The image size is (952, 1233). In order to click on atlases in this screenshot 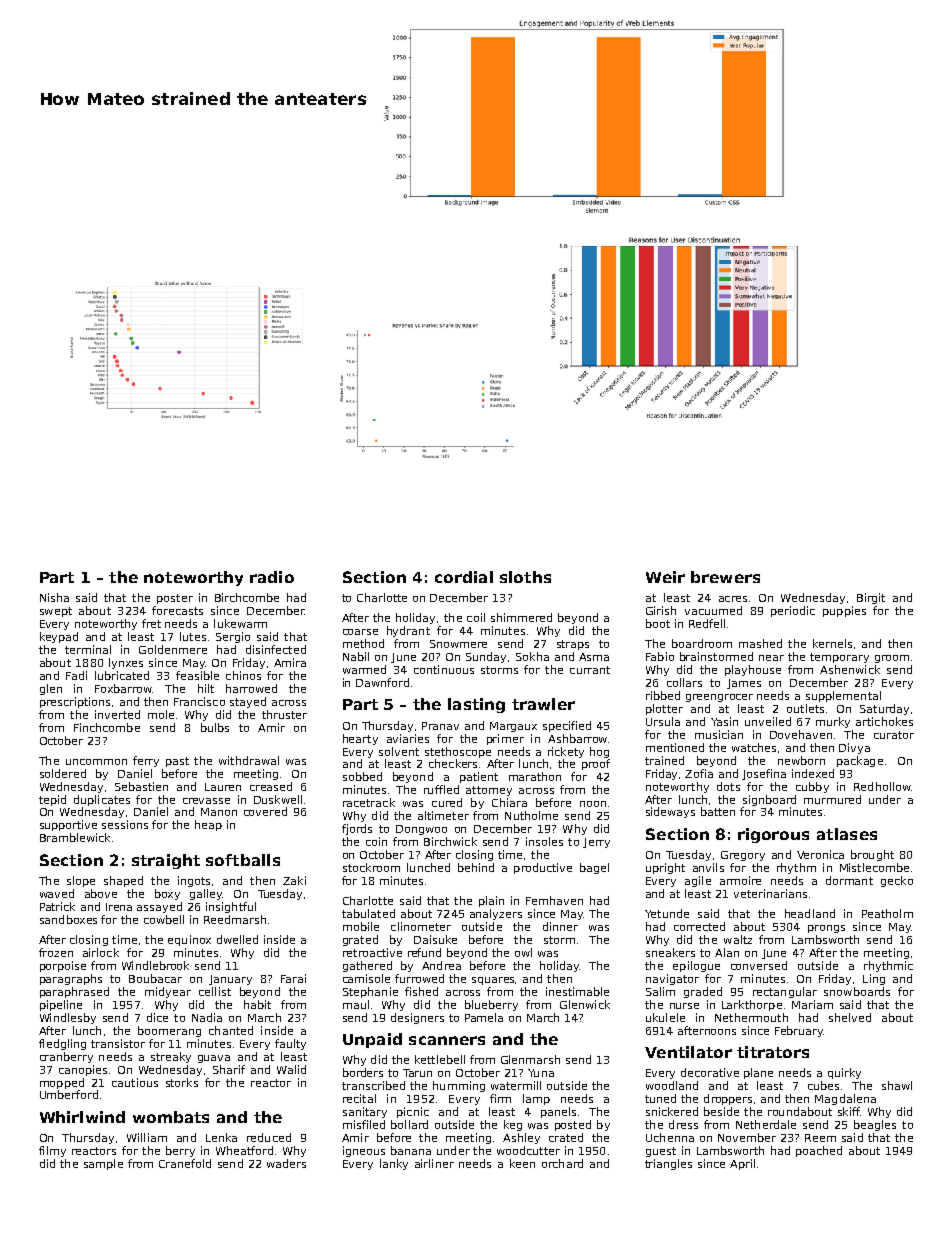, I will do `click(847, 834)`.
